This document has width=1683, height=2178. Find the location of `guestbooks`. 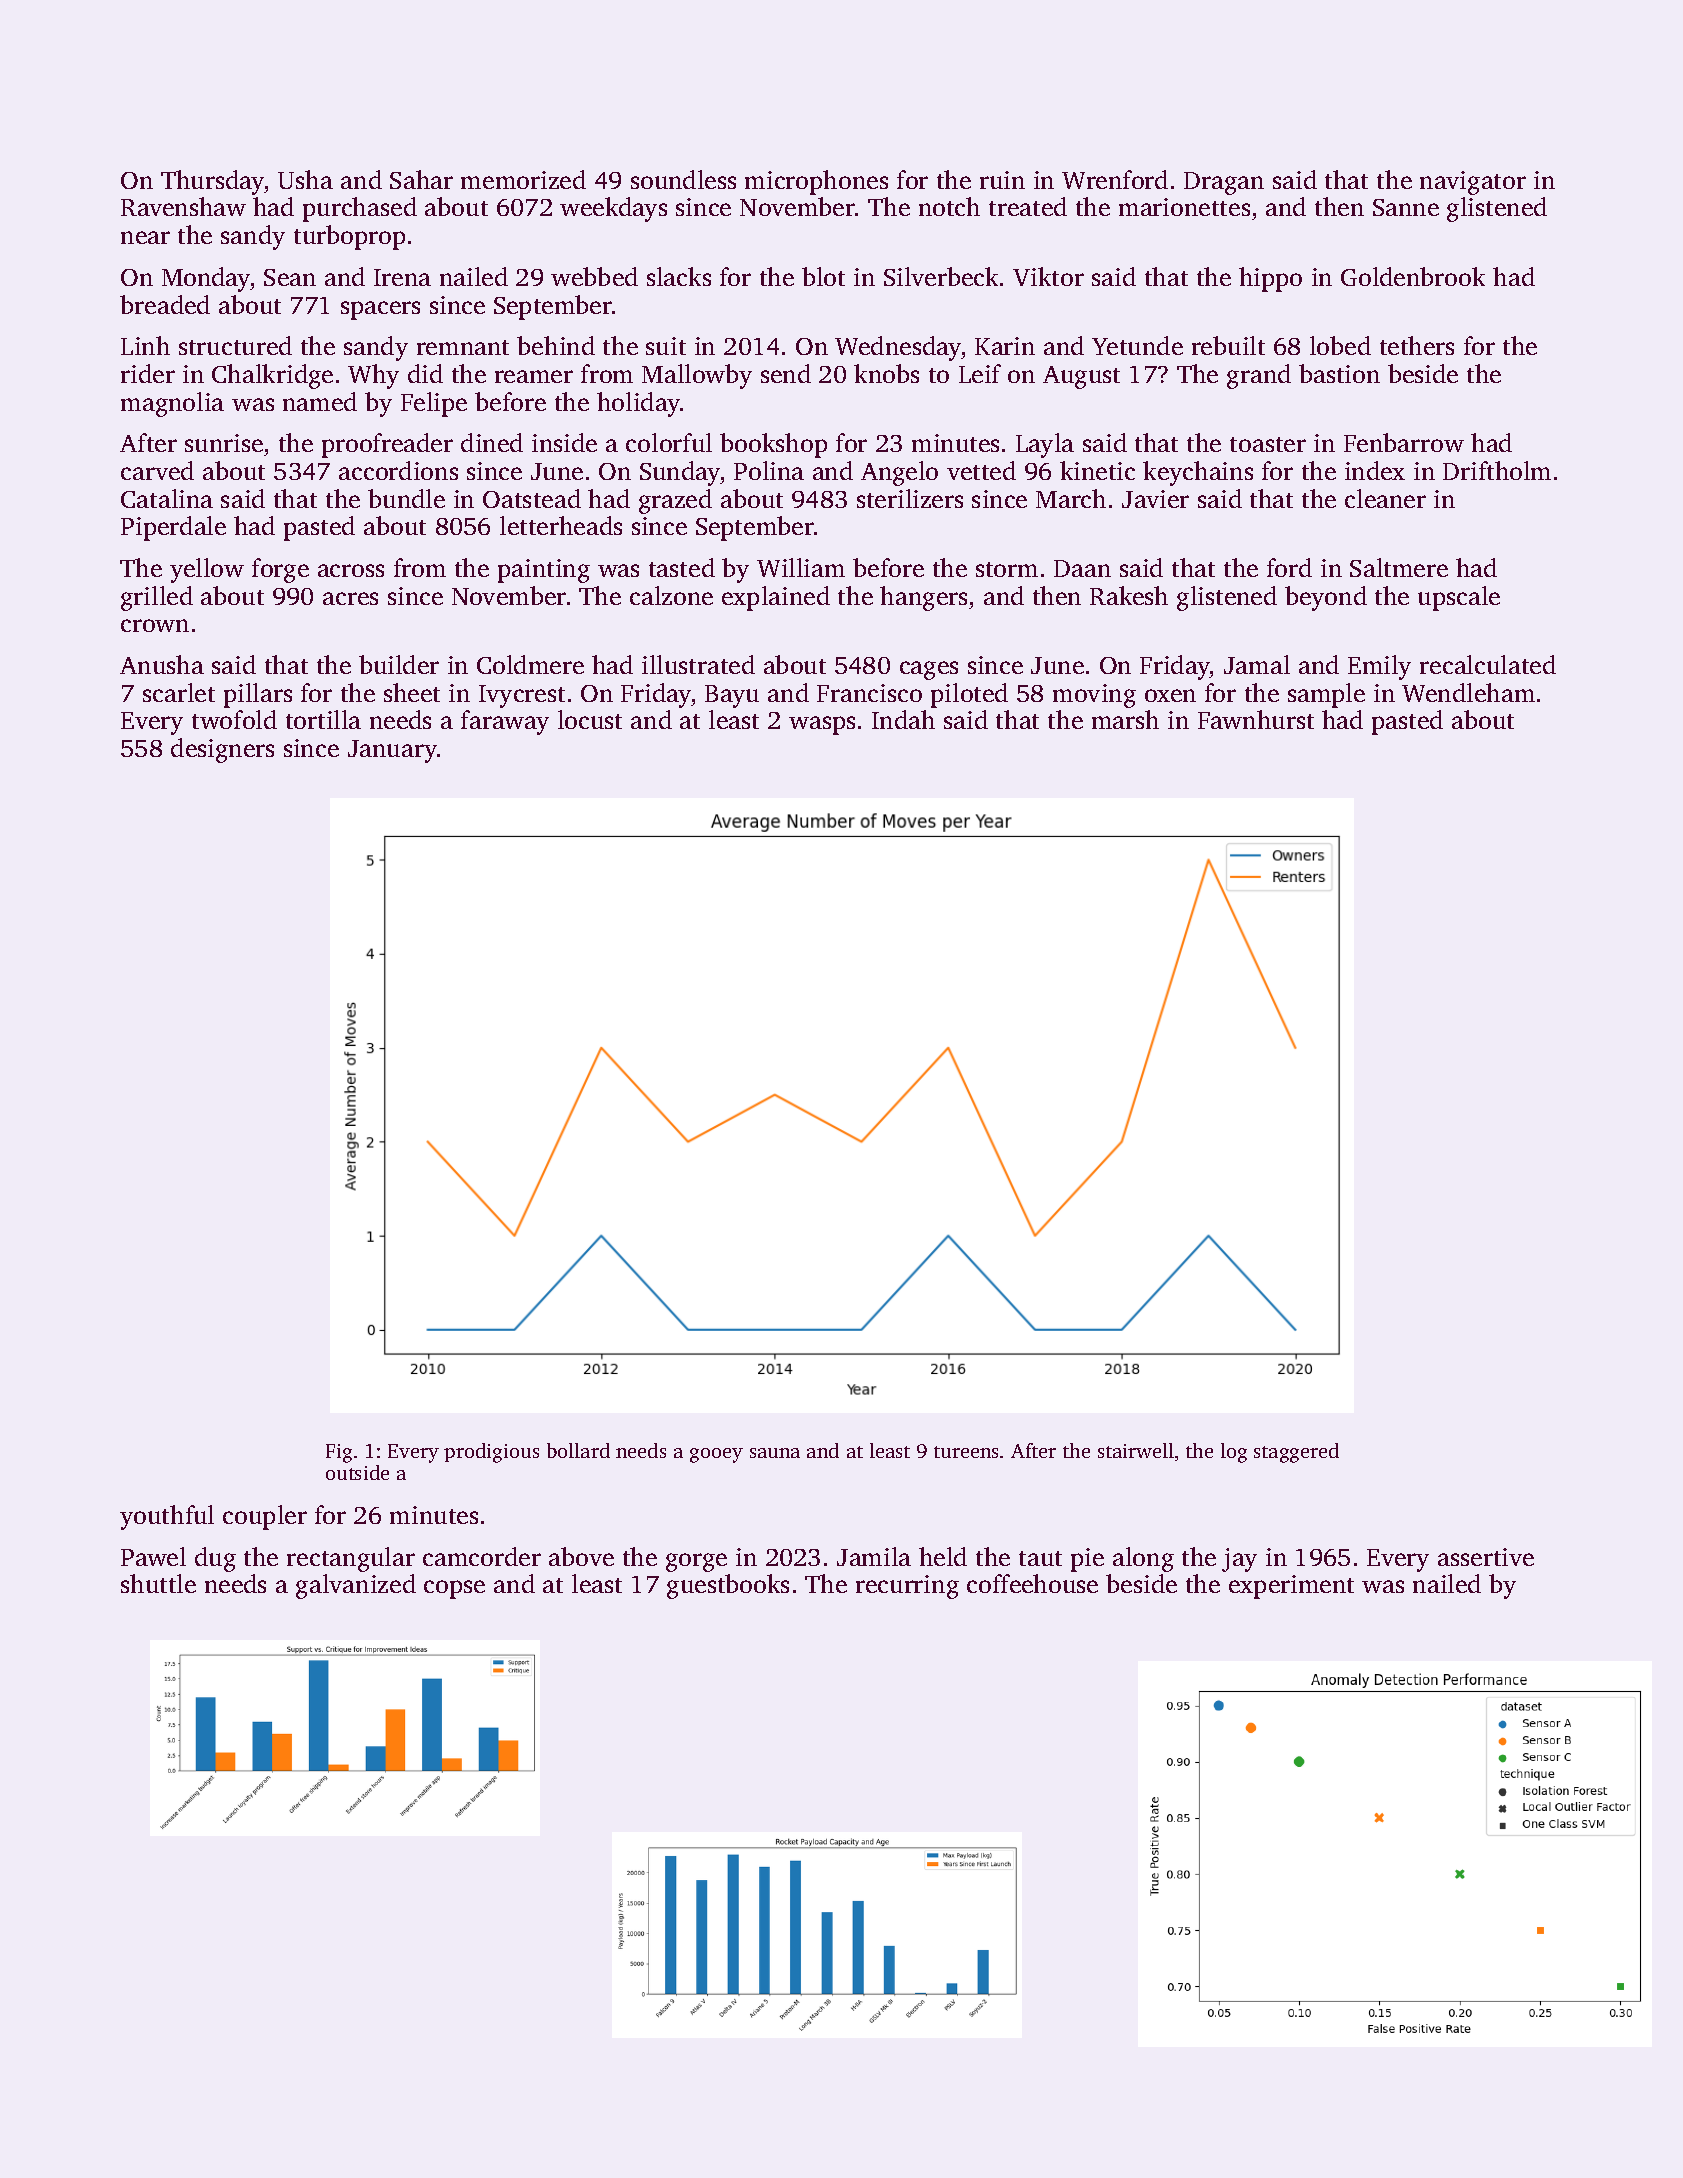

guestbooks is located at coordinates (728, 1586).
